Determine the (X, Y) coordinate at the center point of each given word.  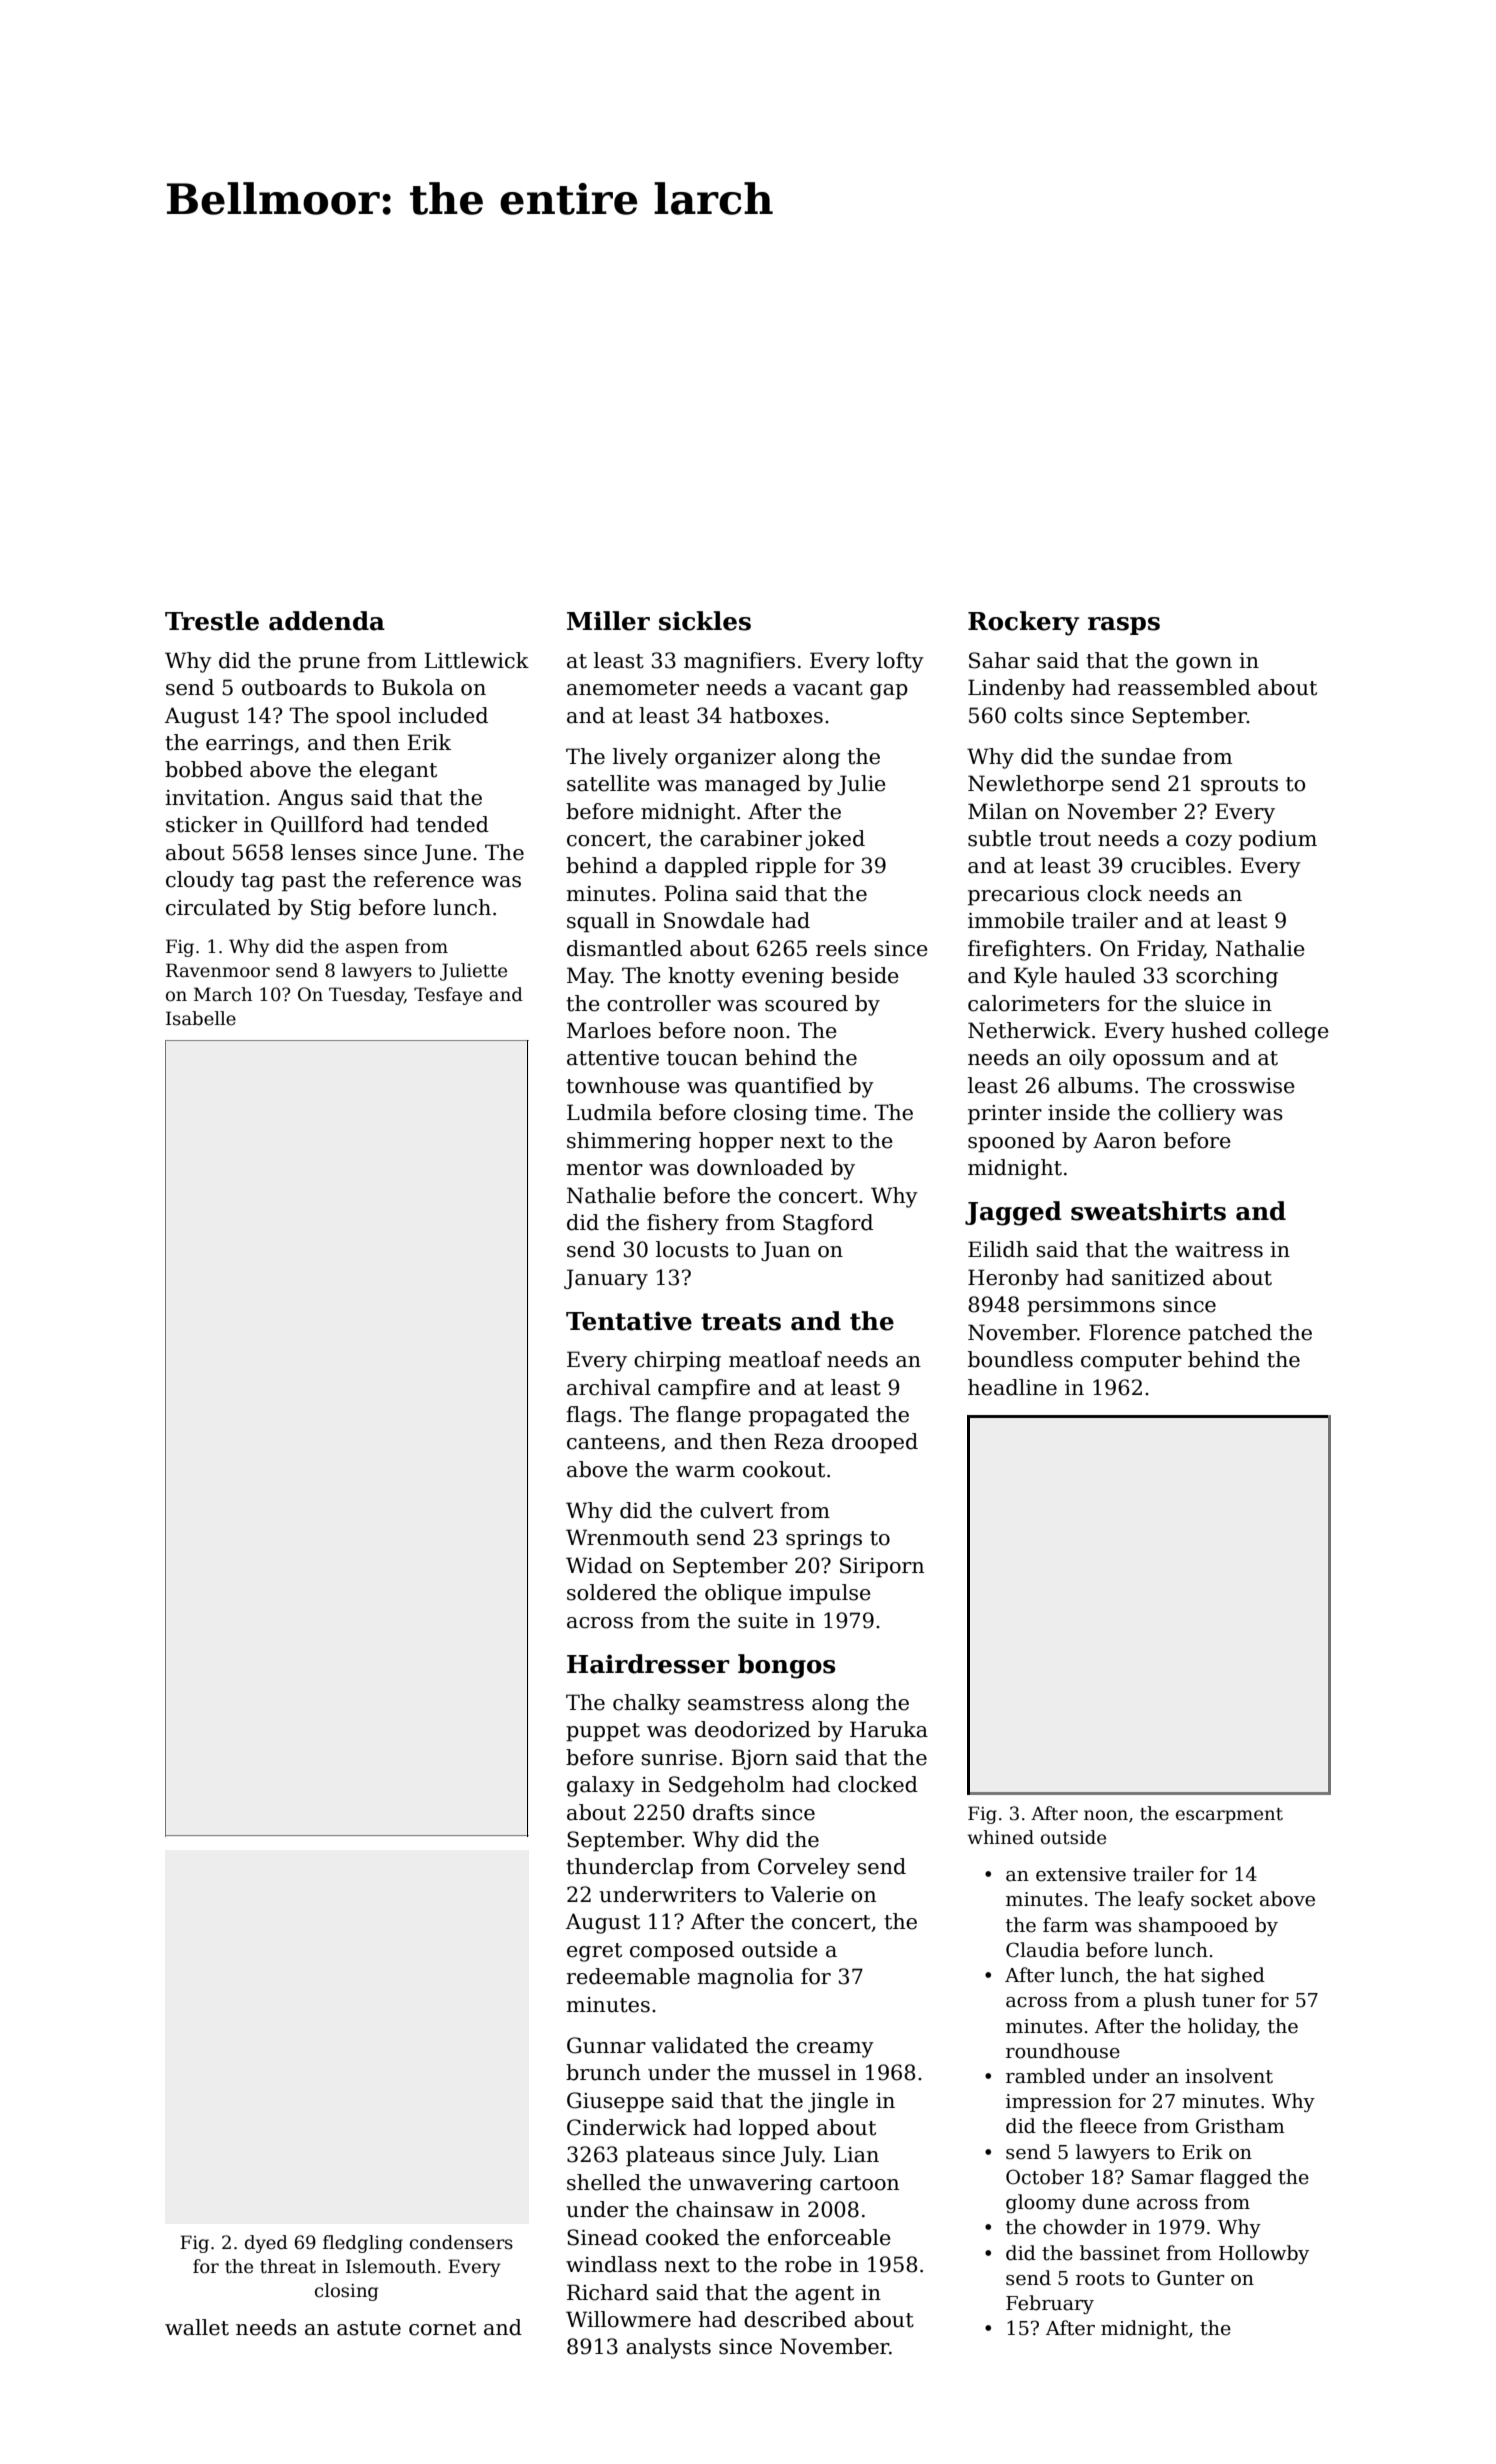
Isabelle (201, 1018)
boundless (1020, 1359)
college (1292, 1032)
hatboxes (776, 715)
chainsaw (725, 2209)
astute (369, 2328)
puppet (603, 1732)
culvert (736, 1510)
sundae (1138, 756)
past (304, 882)
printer (1005, 1115)
